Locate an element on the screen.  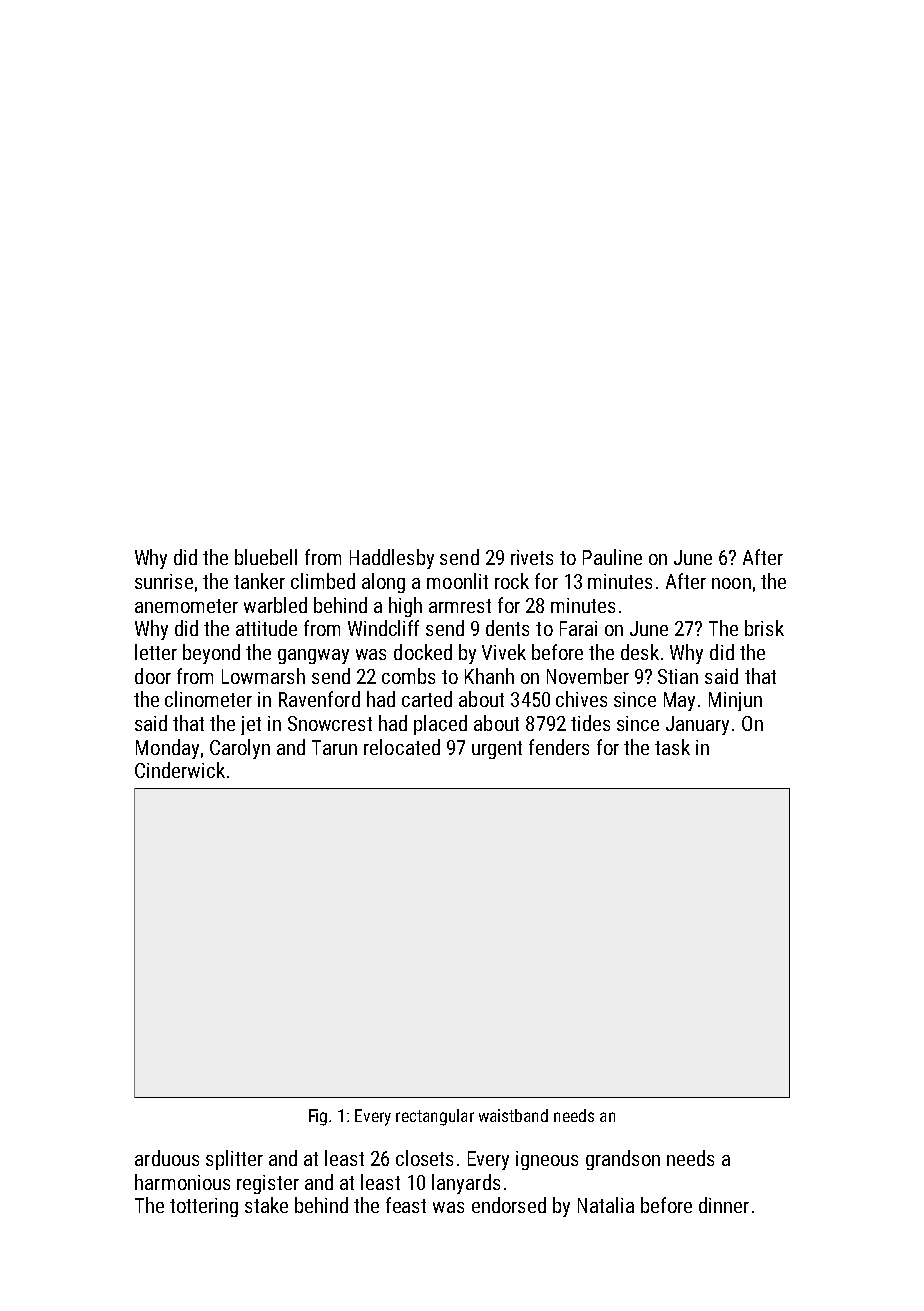
Cinderwick is located at coordinates (180, 770).
